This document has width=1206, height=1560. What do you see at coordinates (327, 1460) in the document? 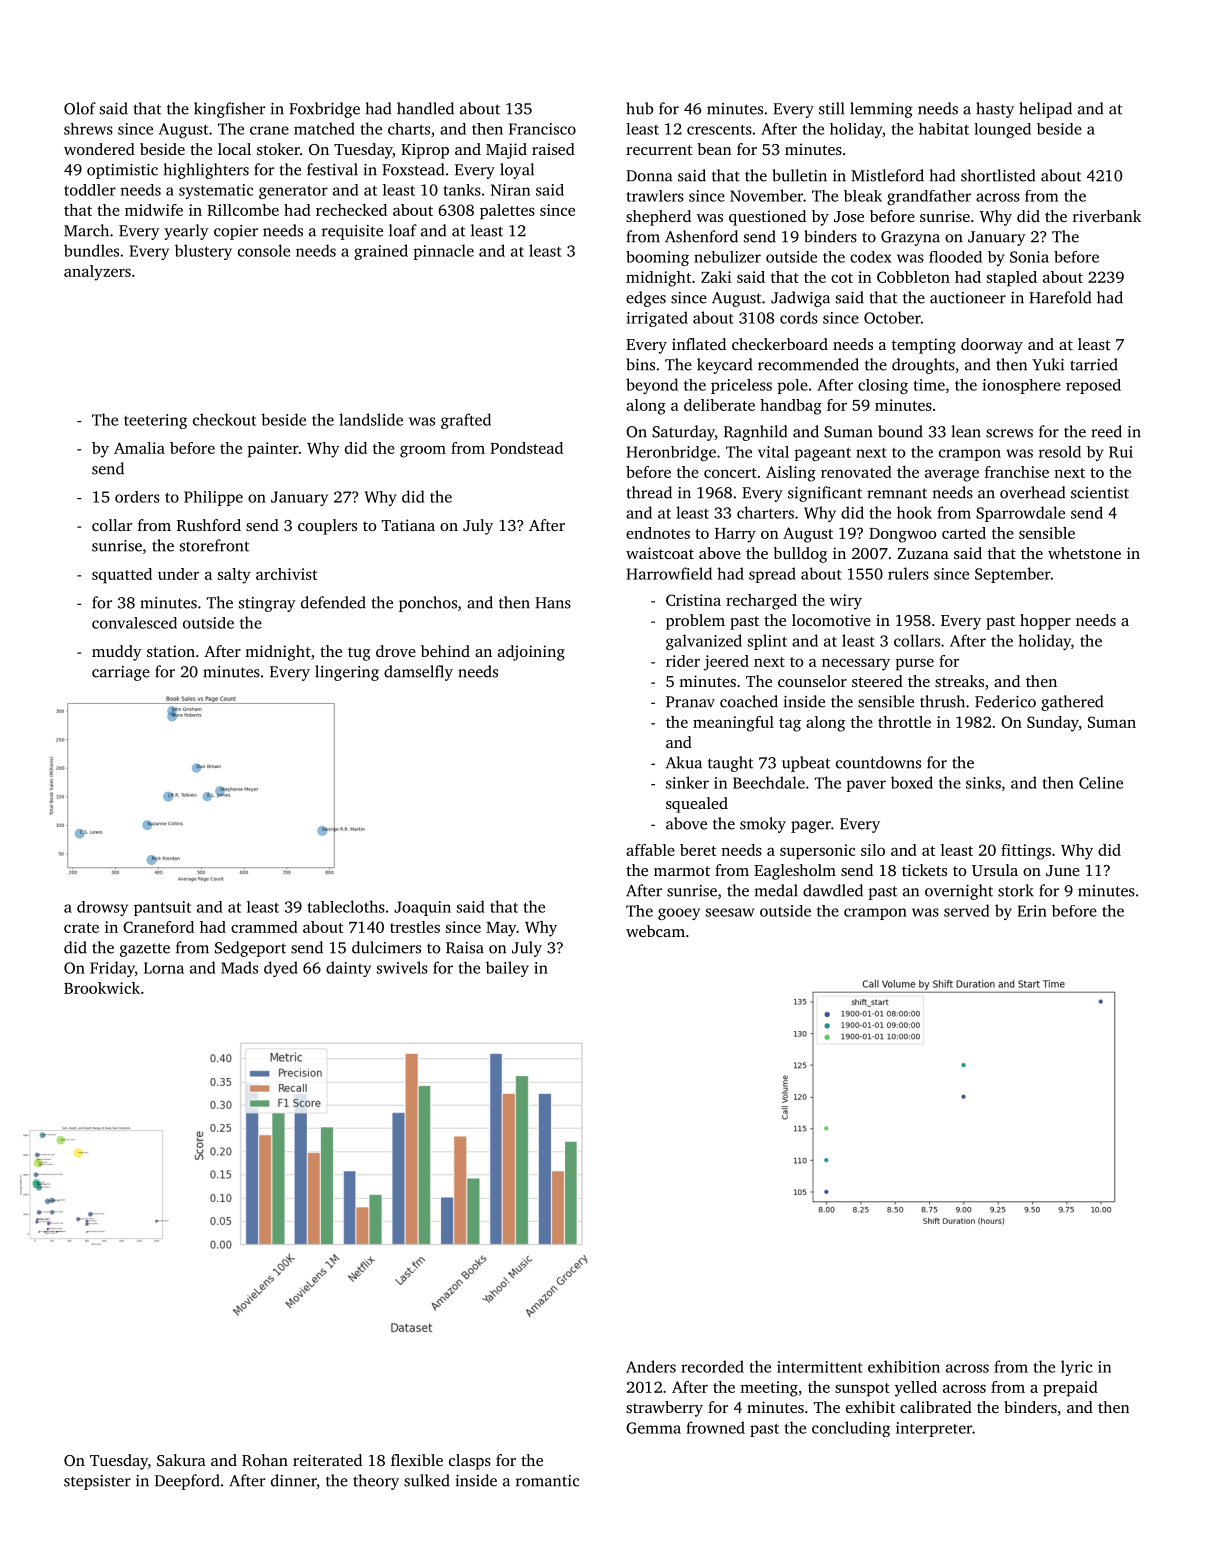
I see `reiterated` at bounding box center [327, 1460].
